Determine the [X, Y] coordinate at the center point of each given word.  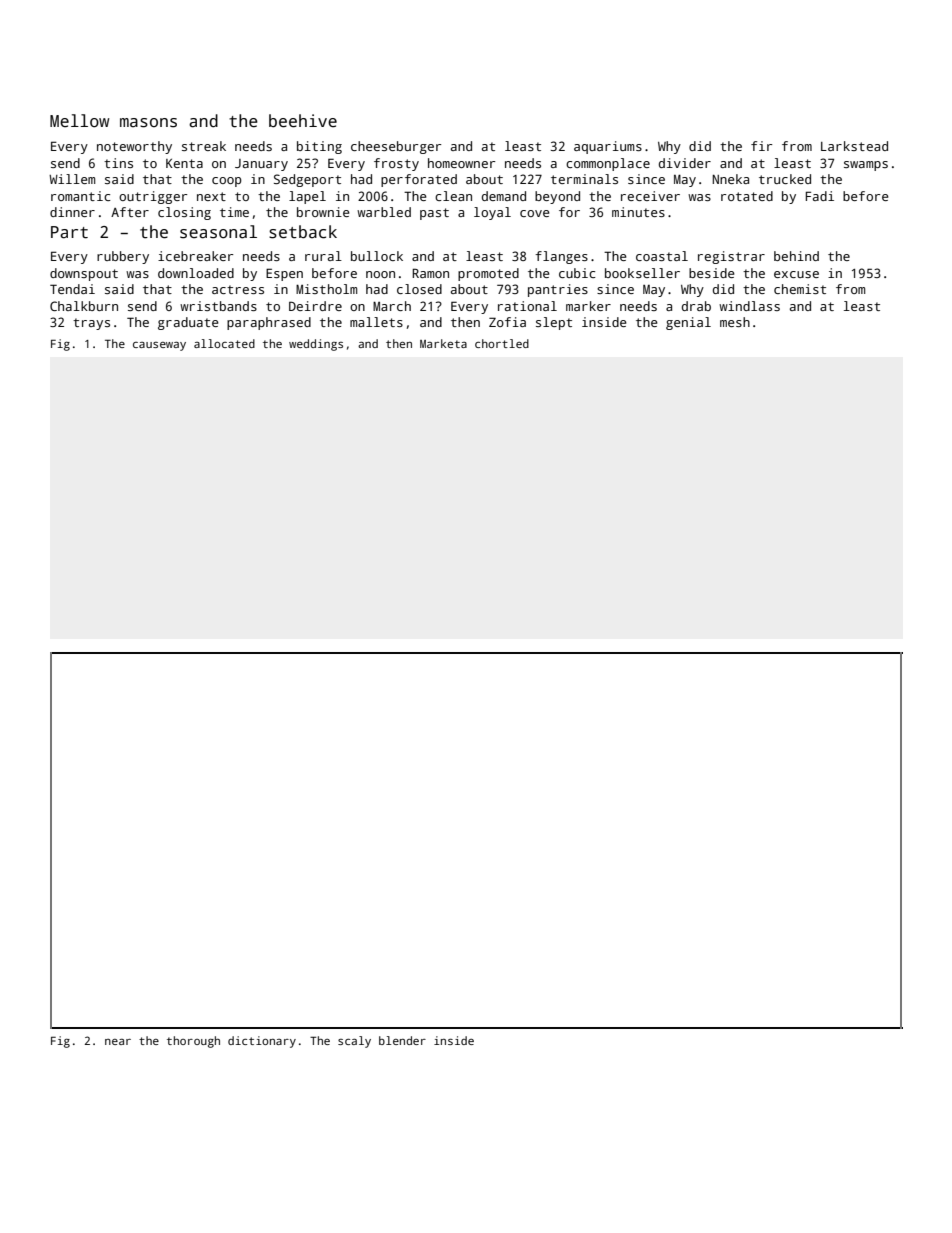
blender [402, 1040]
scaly [354, 1042]
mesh [735, 322]
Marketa [443, 343]
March [392, 306]
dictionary [262, 1042]
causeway [159, 346]
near [118, 1042]
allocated [224, 343]
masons [148, 123]
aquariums [608, 147]
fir [761, 146]
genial [688, 323]
